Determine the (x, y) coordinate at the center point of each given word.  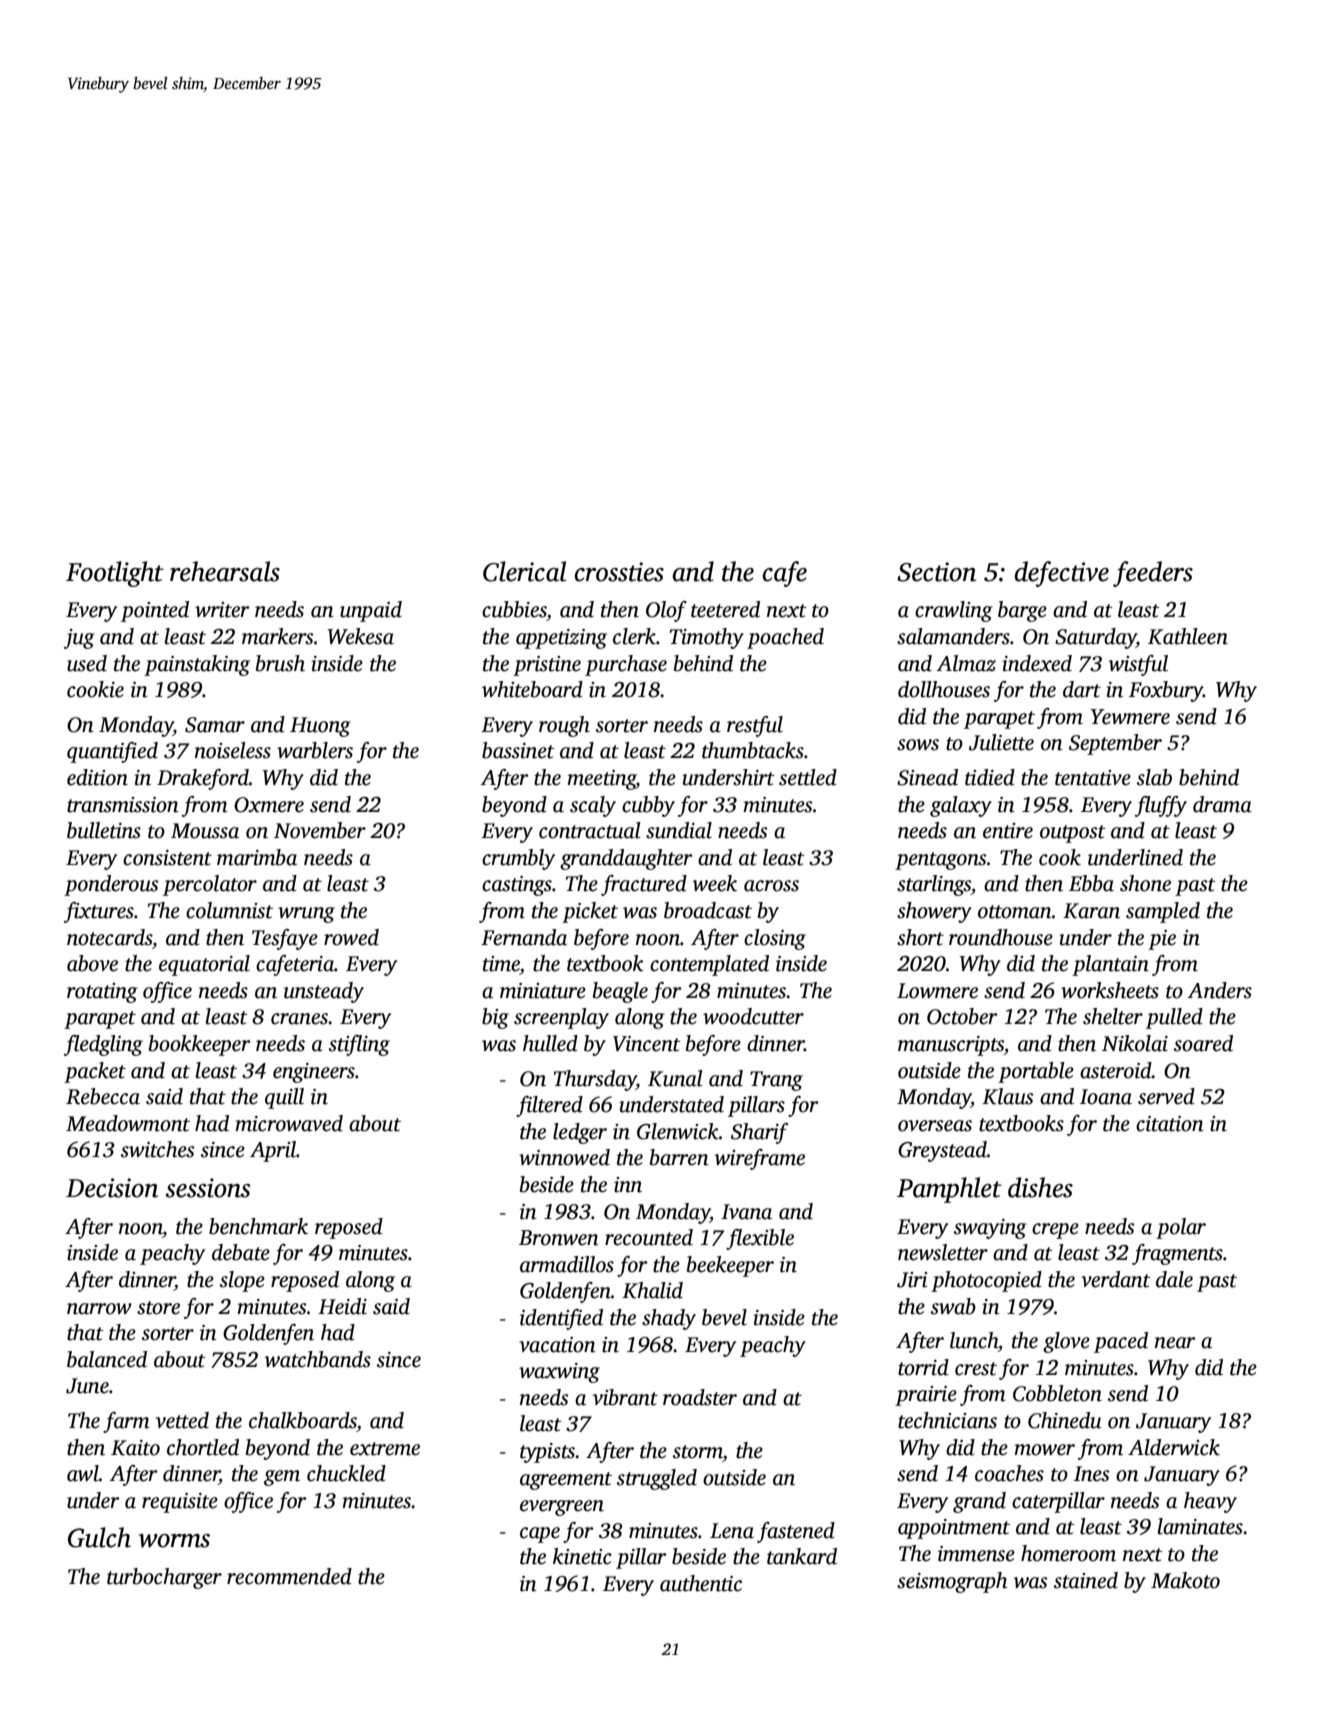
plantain (1110, 965)
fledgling (103, 1045)
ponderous (111, 885)
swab (953, 1306)
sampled (1163, 912)
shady (669, 1319)
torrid (923, 1367)
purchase (626, 665)
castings (517, 886)
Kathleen (1188, 636)
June (87, 1386)
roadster (700, 1397)
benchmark (258, 1226)
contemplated (709, 965)
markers (278, 636)
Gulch (99, 1537)
